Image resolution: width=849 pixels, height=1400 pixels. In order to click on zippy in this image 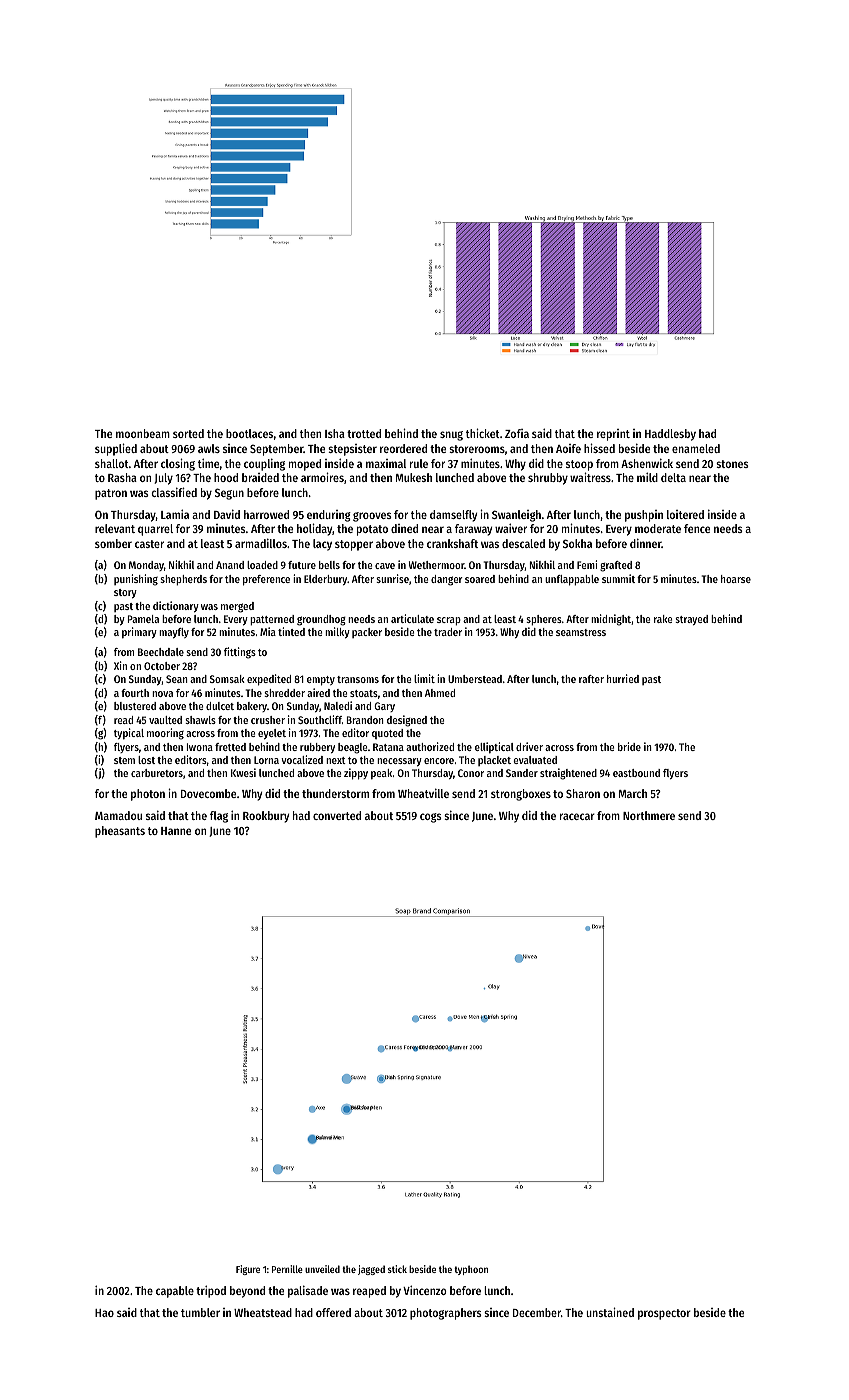, I will do `click(356, 774)`.
